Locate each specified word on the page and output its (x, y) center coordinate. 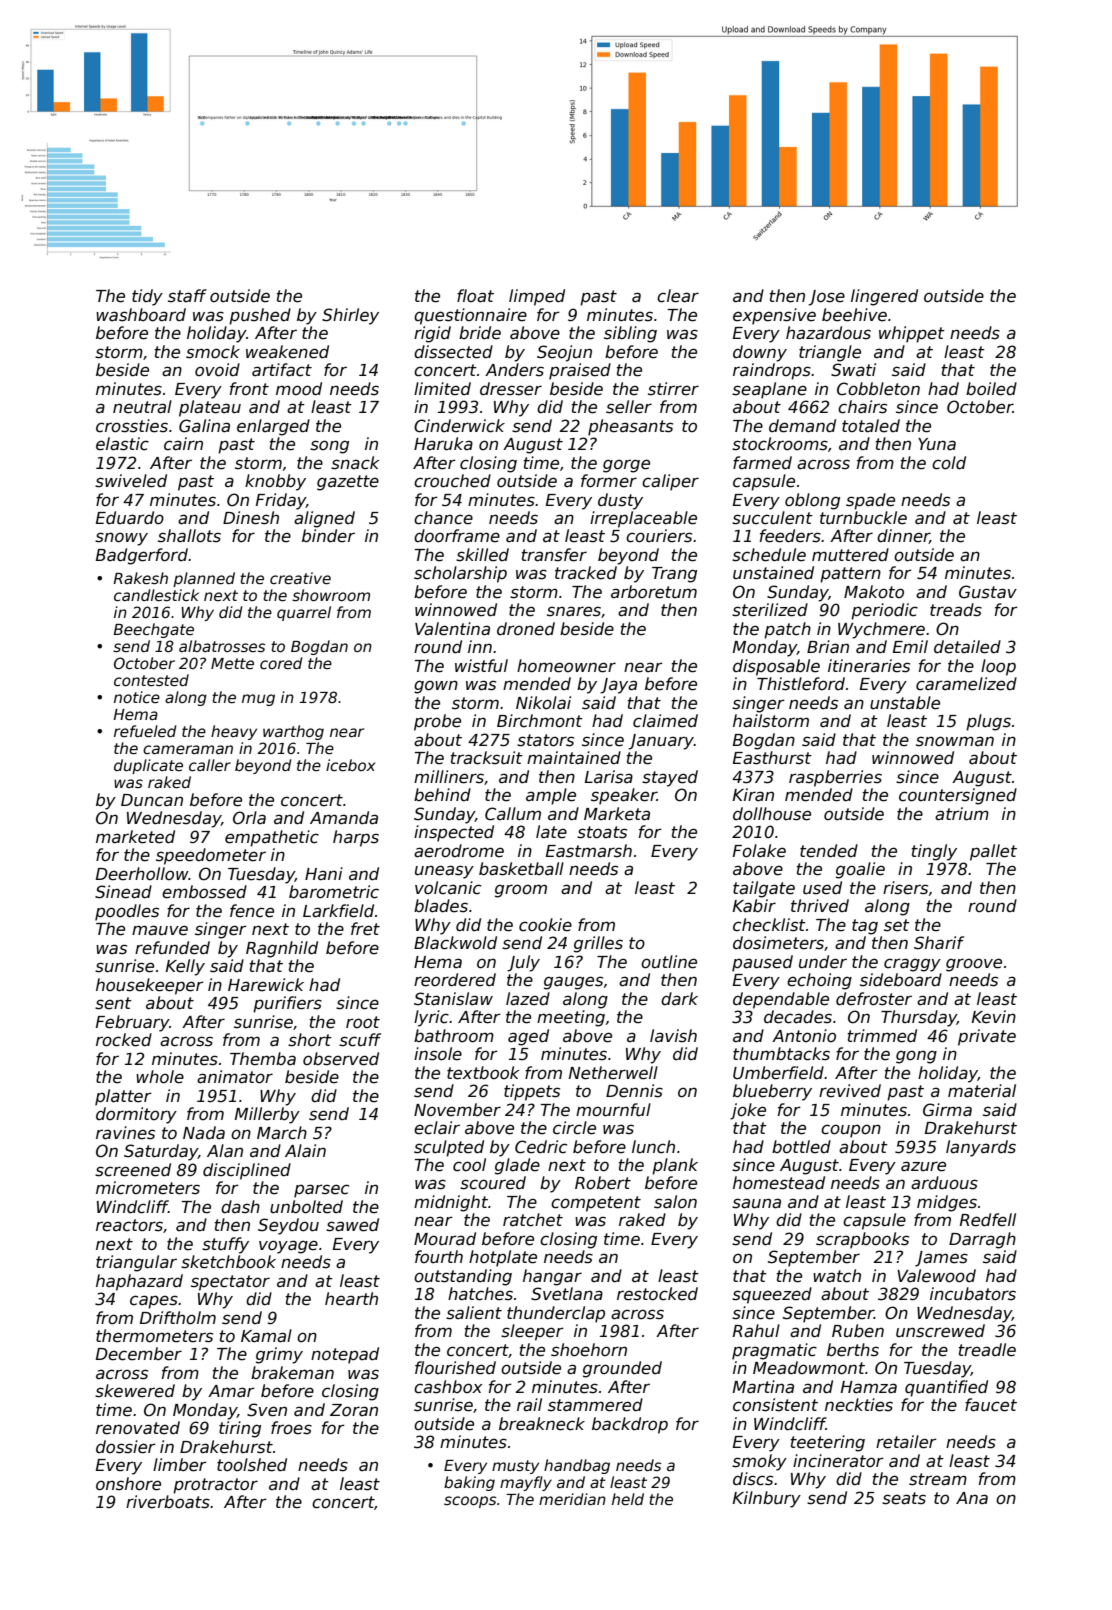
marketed (135, 837)
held (628, 1499)
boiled (991, 389)
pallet (993, 852)
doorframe (457, 536)
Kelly (185, 967)
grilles (598, 944)
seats (904, 1498)
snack (355, 463)
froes (291, 1428)
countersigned (958, 796)
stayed (670, 778)
